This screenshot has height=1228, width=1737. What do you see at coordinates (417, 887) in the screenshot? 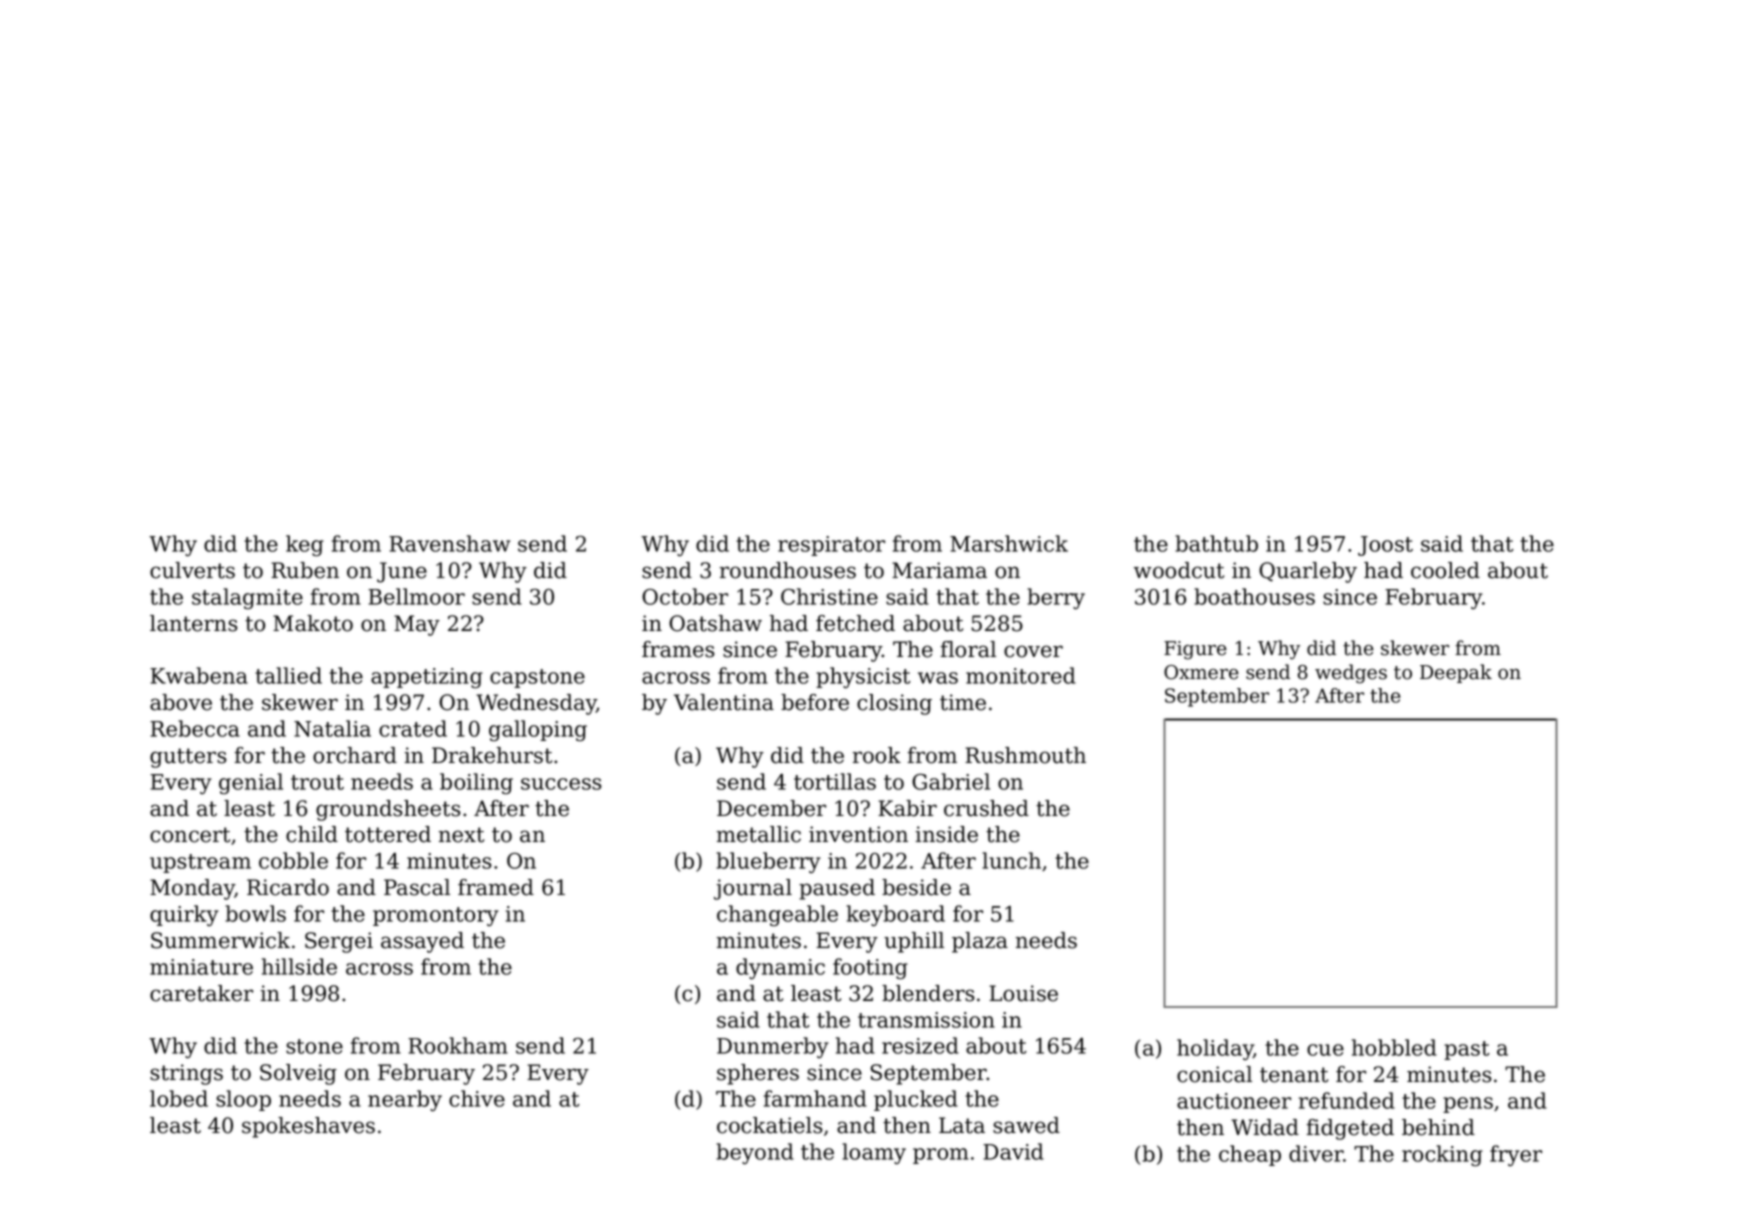
I see `Pascal` at bounding box center [417, 887].
